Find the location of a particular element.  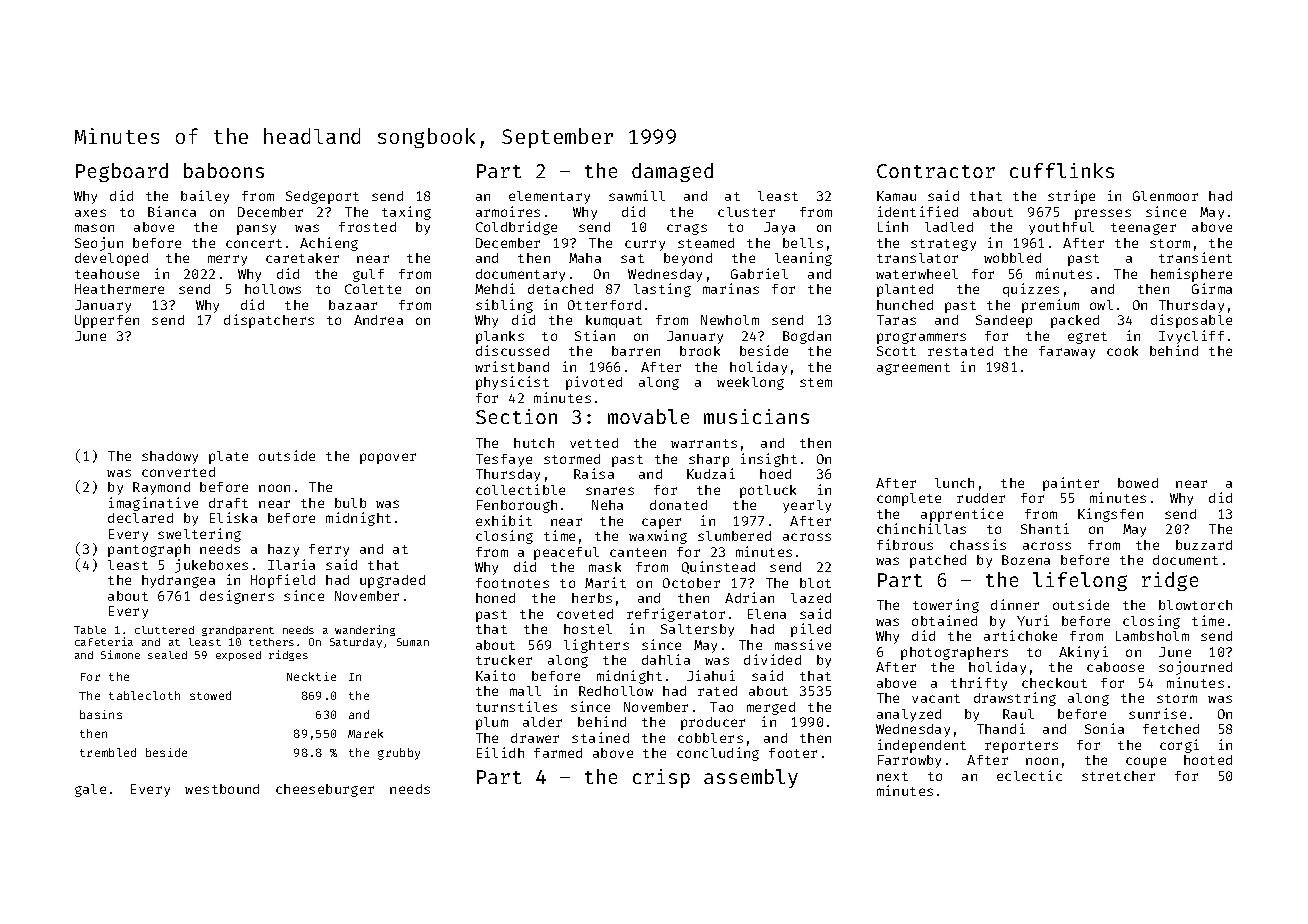

westbound is located at coordinates (222, 789).
